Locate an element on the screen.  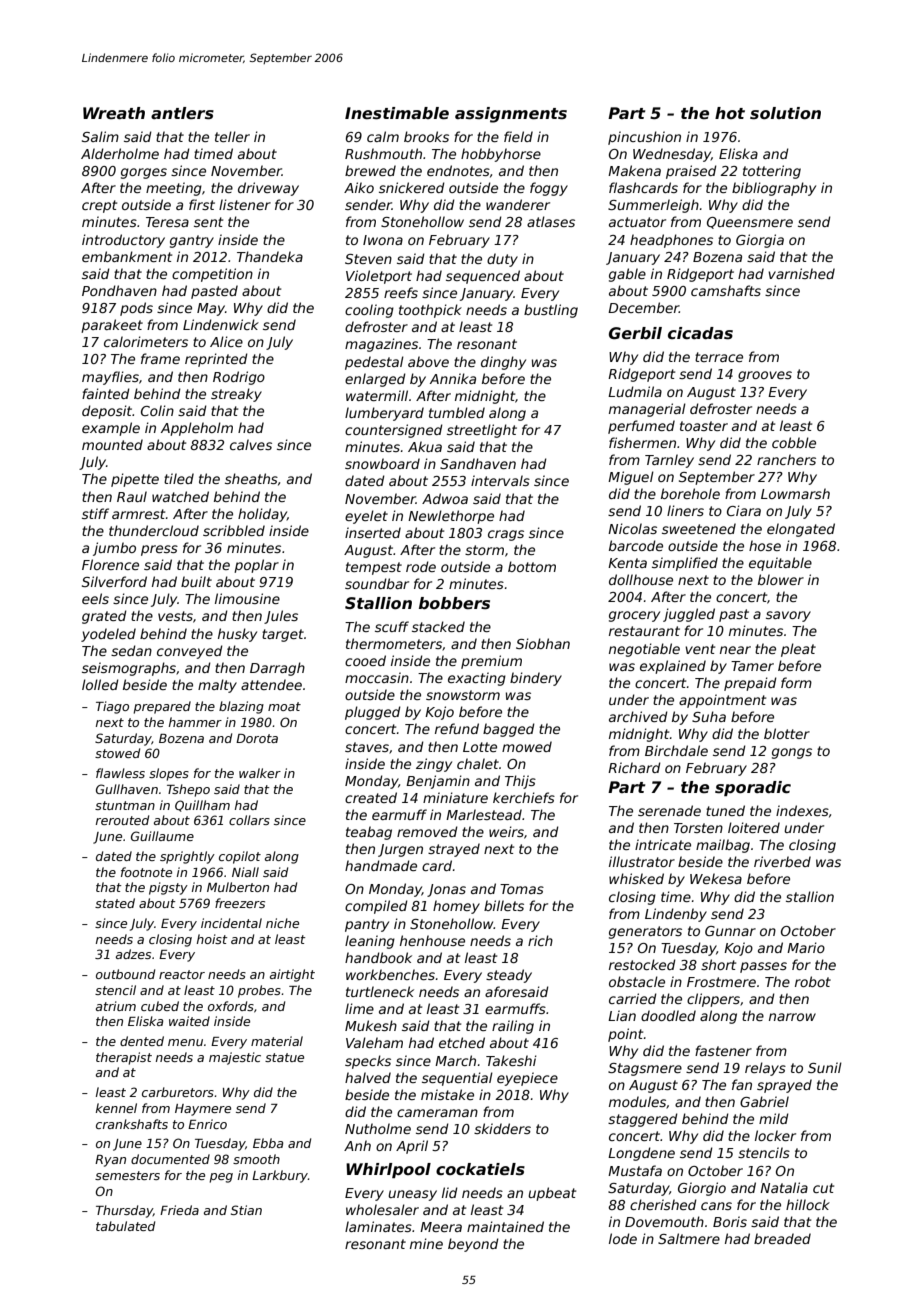
handmade is located at coordinates (381, 865).
